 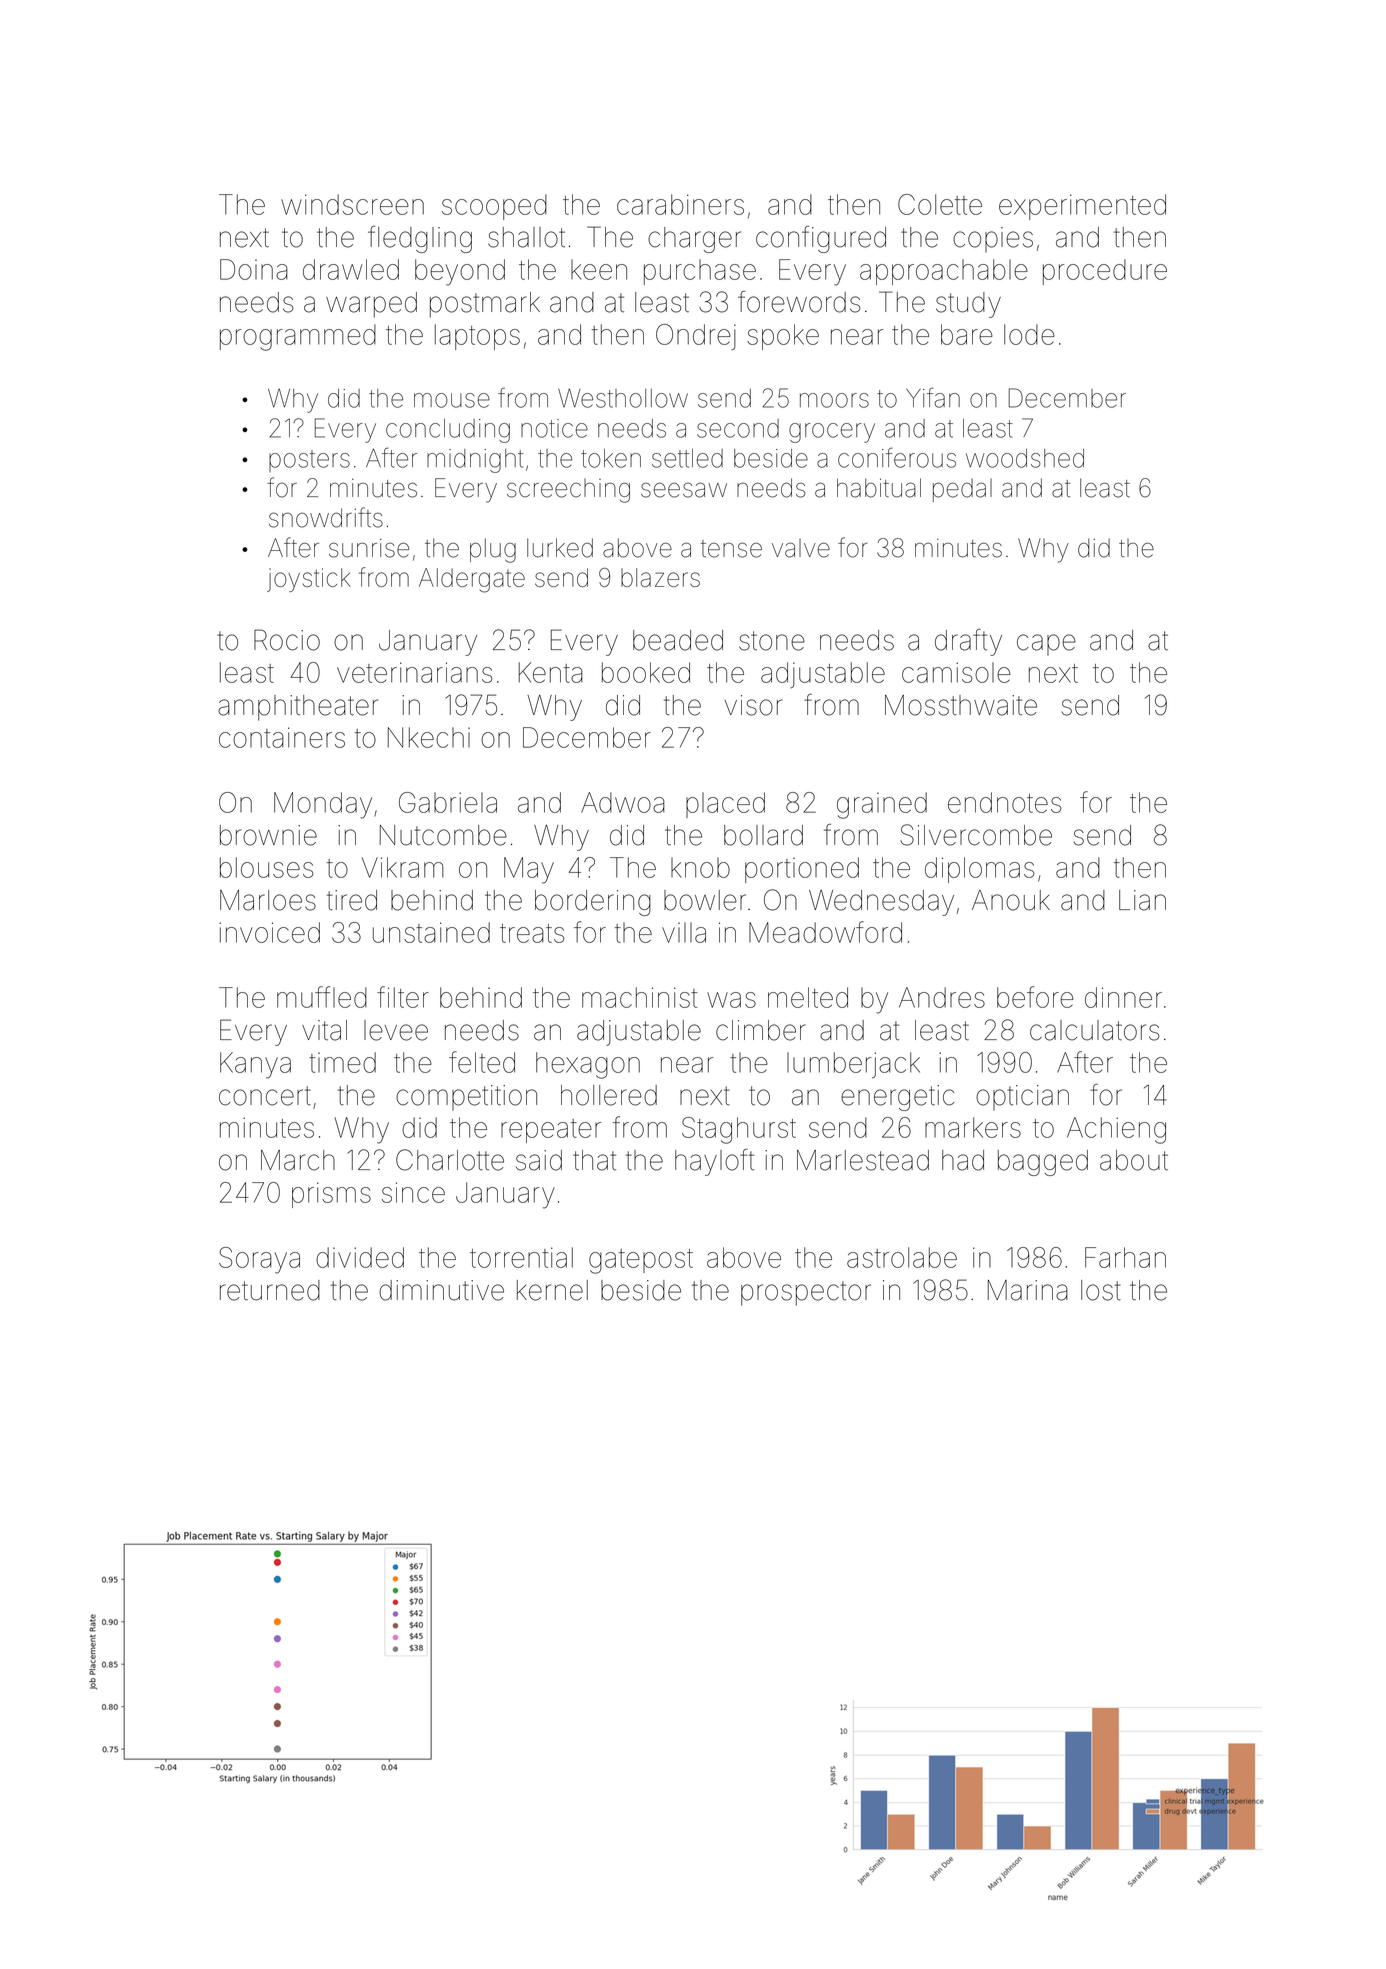 I want to click on Lian, so click(x=1142, y=900).
